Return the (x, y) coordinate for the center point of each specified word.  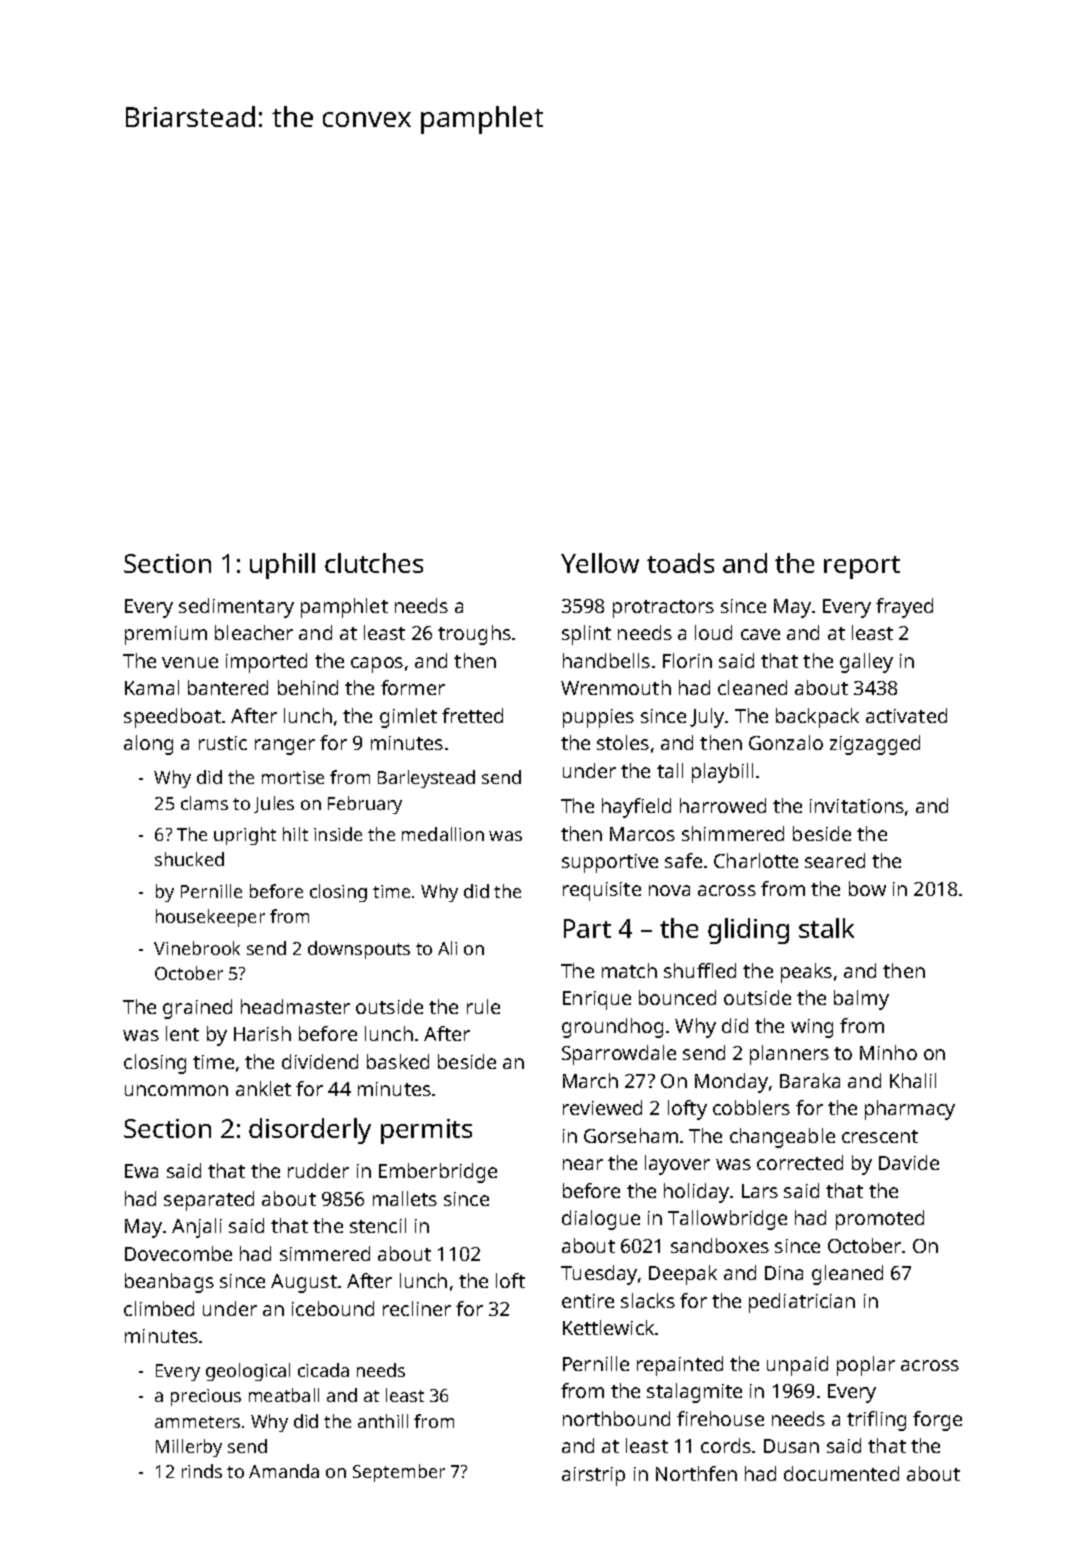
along (148, 745)
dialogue (601, 1220)
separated (209, 1201)
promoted (880, 1220)
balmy (861, 1000)
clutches (374, 563)
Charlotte (756, 860)
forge (937, 1421)
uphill (282, 566)
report (862, 567)
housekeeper (210, 918)
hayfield (636, 808)
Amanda (284, 1471)
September (399, 1473)
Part (587, 928)
